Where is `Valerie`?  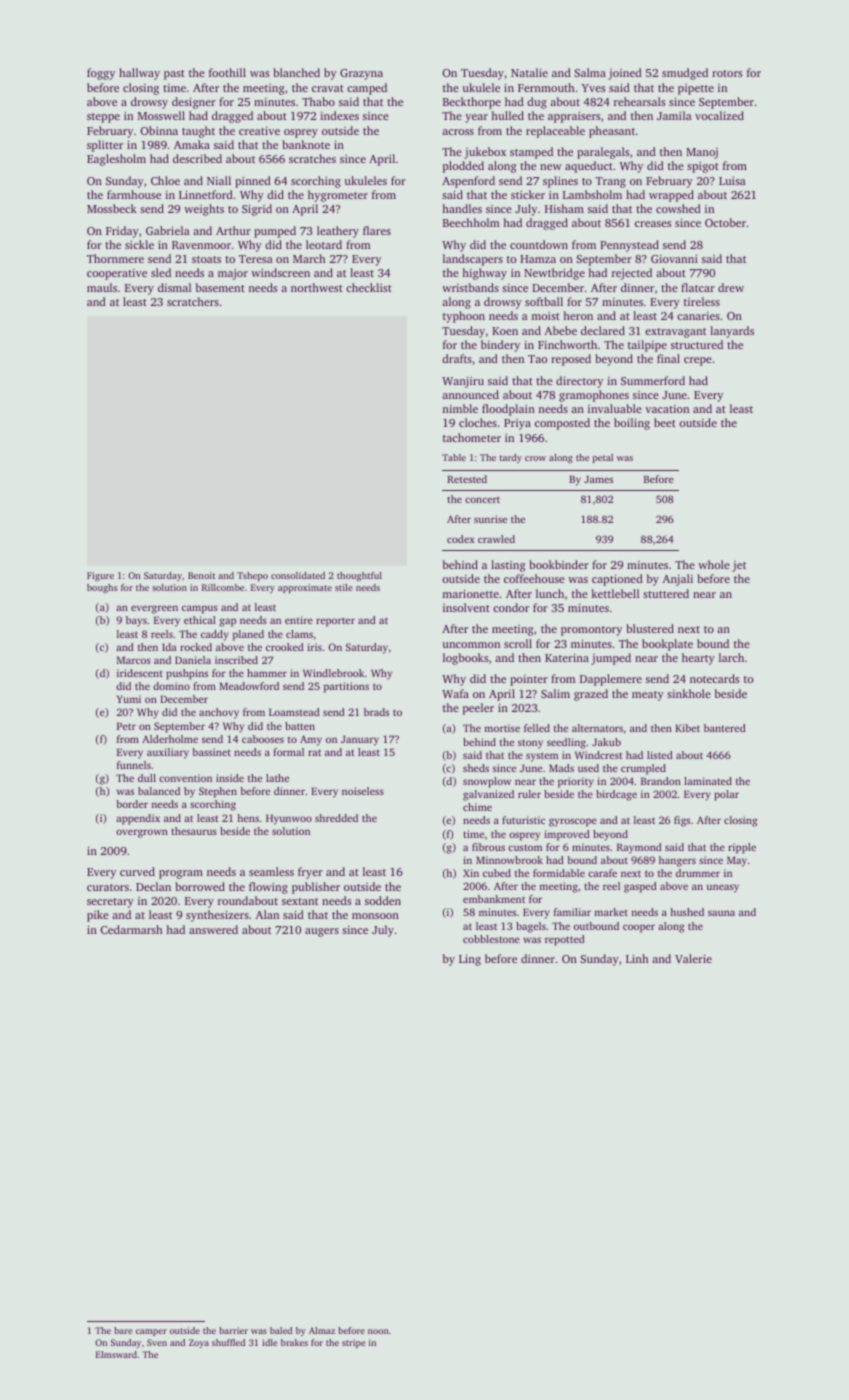
Valerie is located at coordinates (693, 958).
